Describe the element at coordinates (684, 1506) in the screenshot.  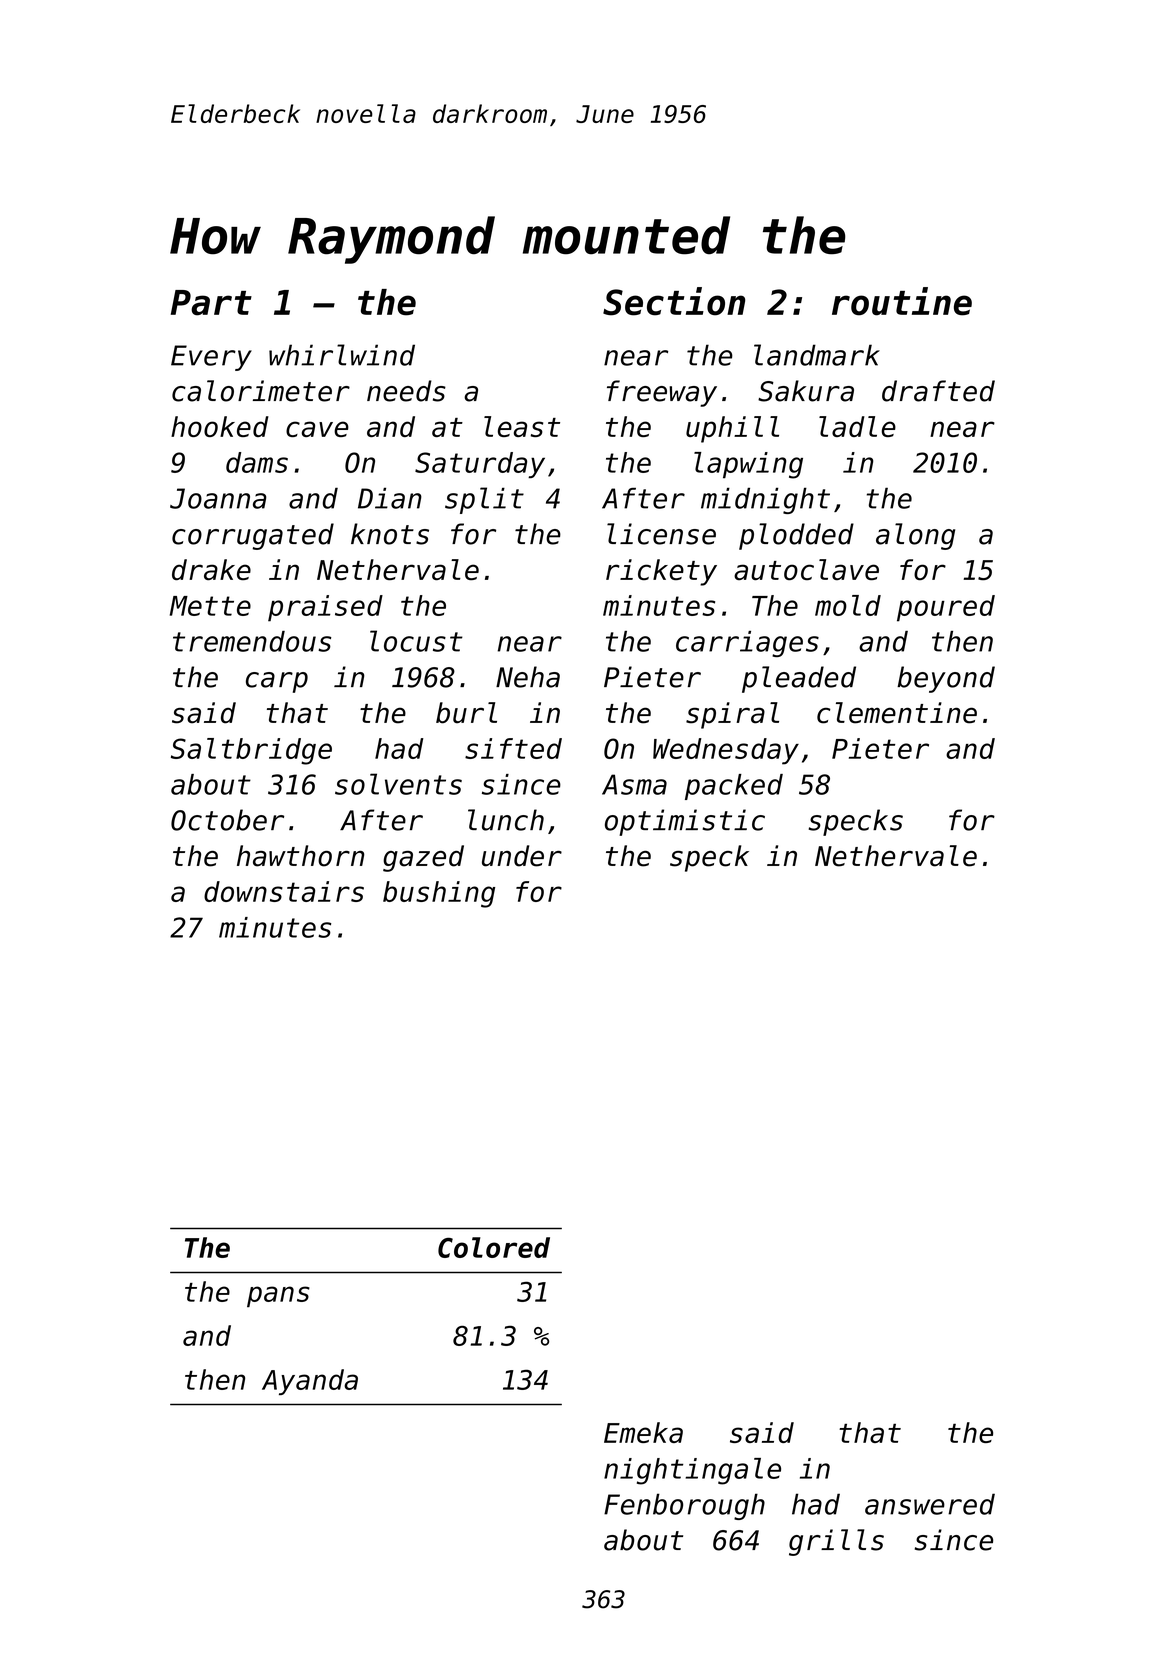
I see `Fenborough` at that location.
